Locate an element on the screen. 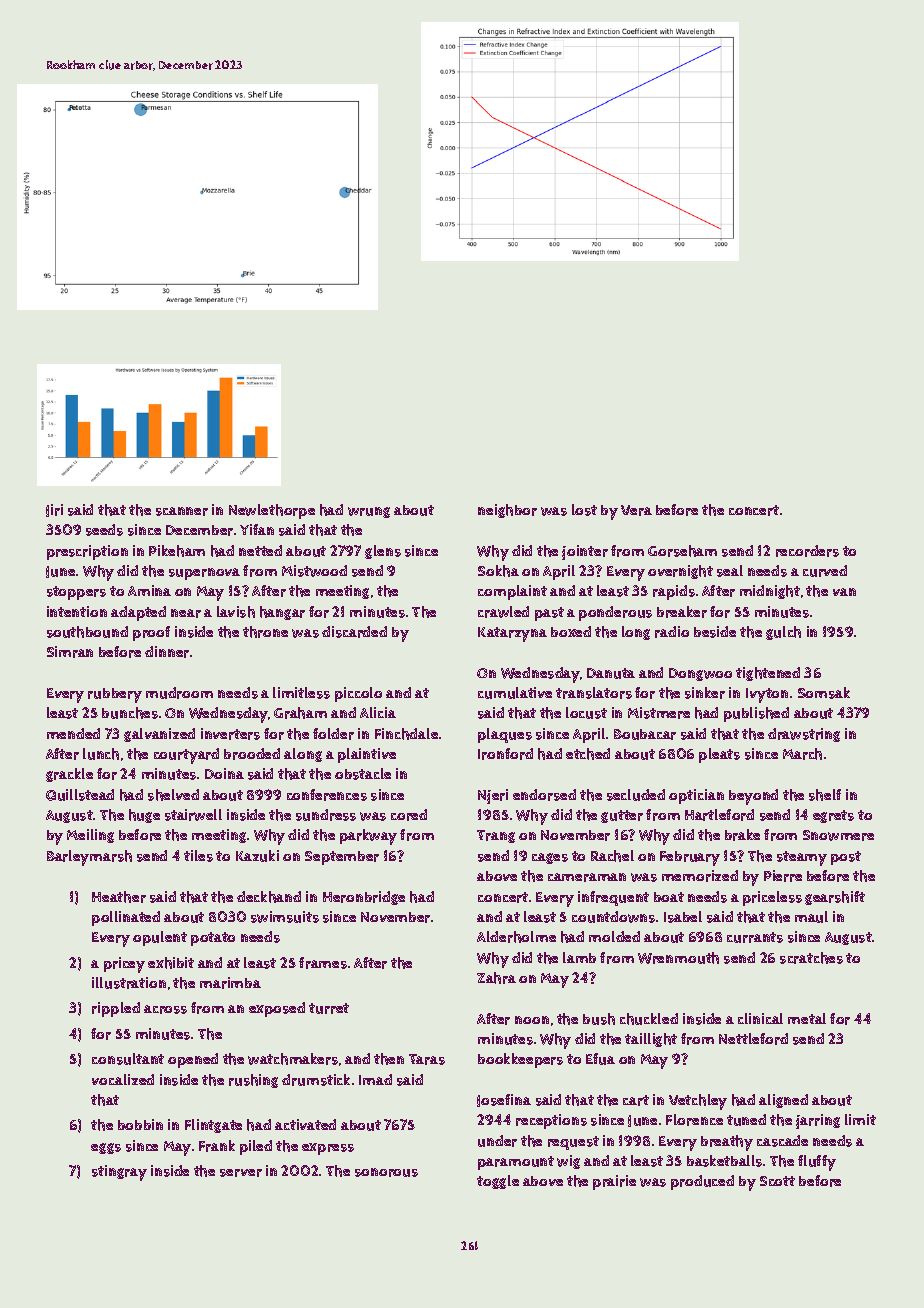 This screenshot has width=924, height=1308. toggle is located at coordinates (498, 1182).
